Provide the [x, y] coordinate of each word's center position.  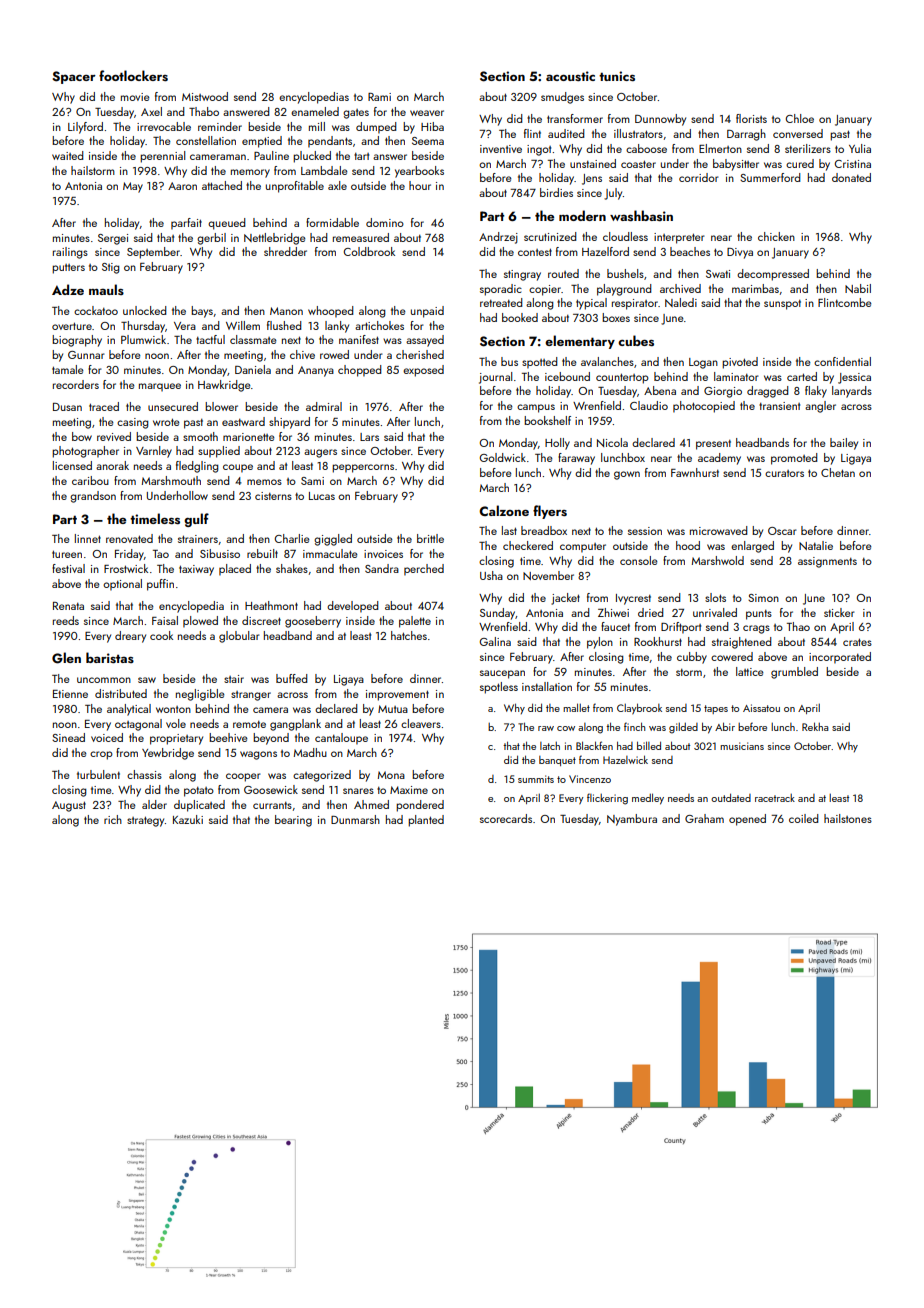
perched [424, 570]
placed [235, 570]
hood [688, 545]
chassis [144, 774]
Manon [286, 311]
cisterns [273, 496]
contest [535, 252]
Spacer [74, 77]
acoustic [570, 76]
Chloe [800, 118]
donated [851, 177]
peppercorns [363, 468]
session [645, 531]
